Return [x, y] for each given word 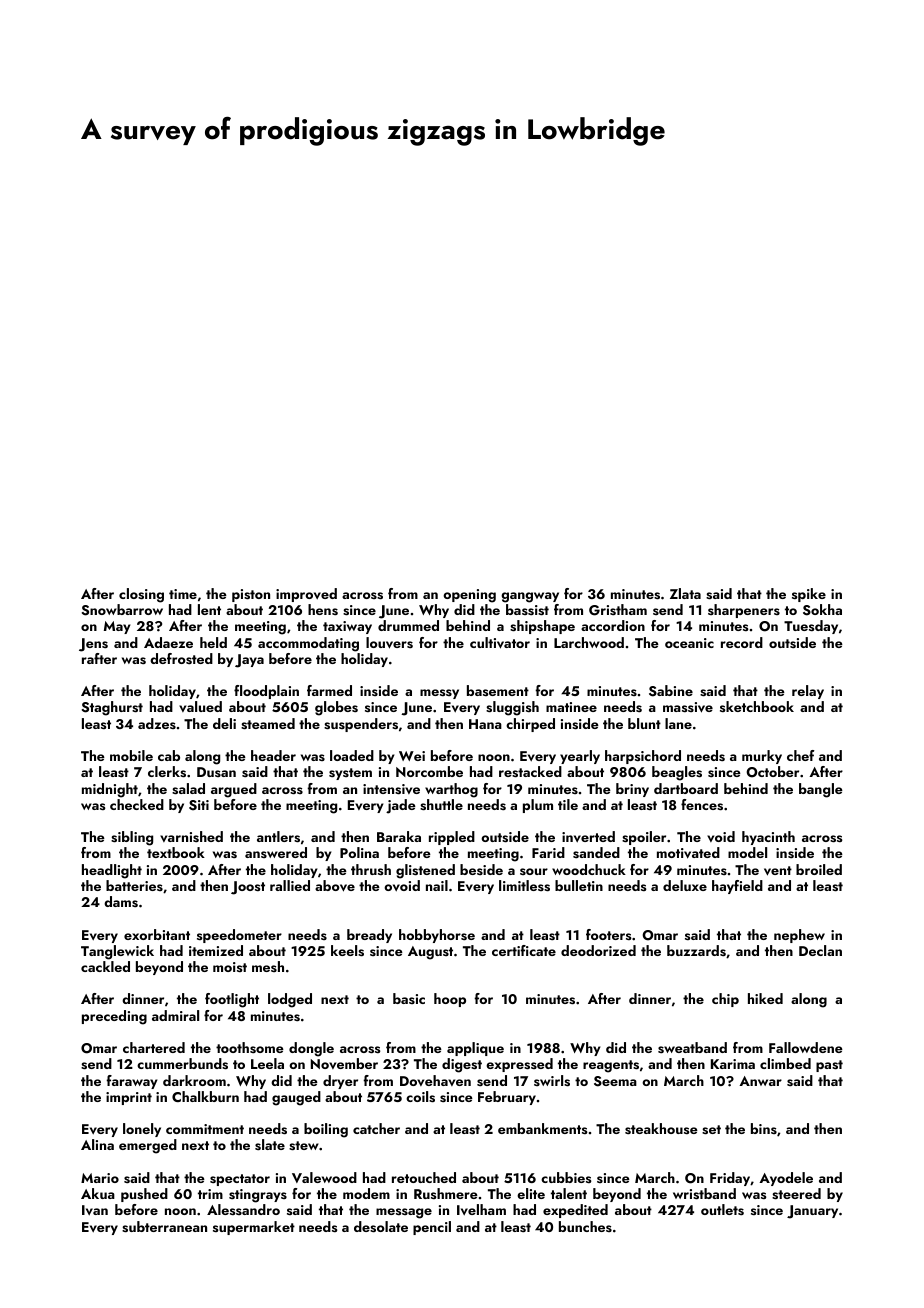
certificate [524, 950]
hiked [765, 998]
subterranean [164, 1227]
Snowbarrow [122, 610]
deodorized [598, 950]
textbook [176, 852]
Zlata [685, 593]
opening [469, 596]
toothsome [250, 1048]
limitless [524, 886]
